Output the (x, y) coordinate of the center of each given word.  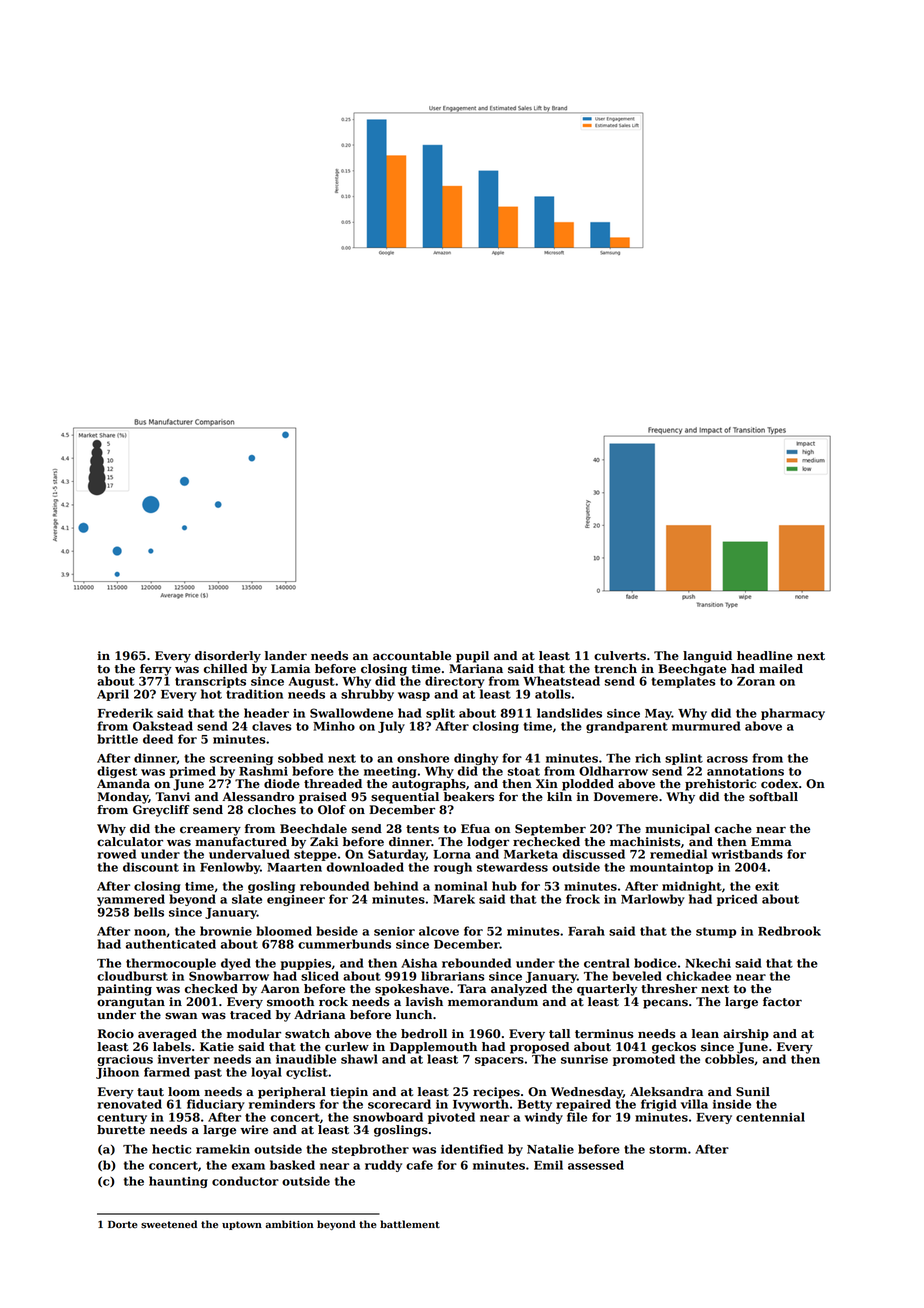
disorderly (228, 657)
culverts (620, 656)
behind (396, 886)
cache (733, 829)
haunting (178, 1182)
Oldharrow (613, 771)
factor (782, 1002)
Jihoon (117, 1073)
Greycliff (161, 811)
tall (559, 1034)
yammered (131, 900)
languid (707, 657)
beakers (469, 797)
